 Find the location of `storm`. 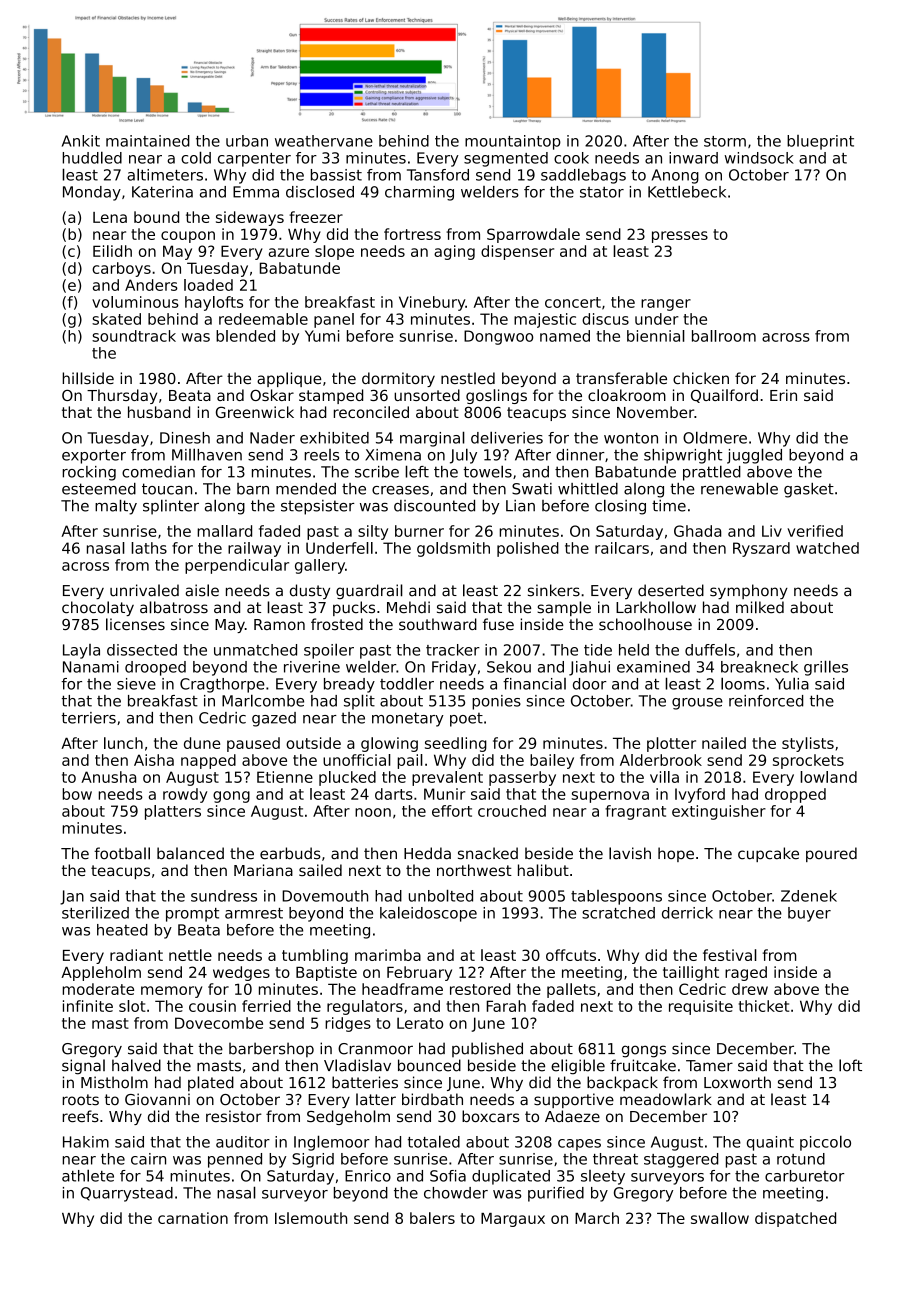

storm is located at coordinates (725, 141).
